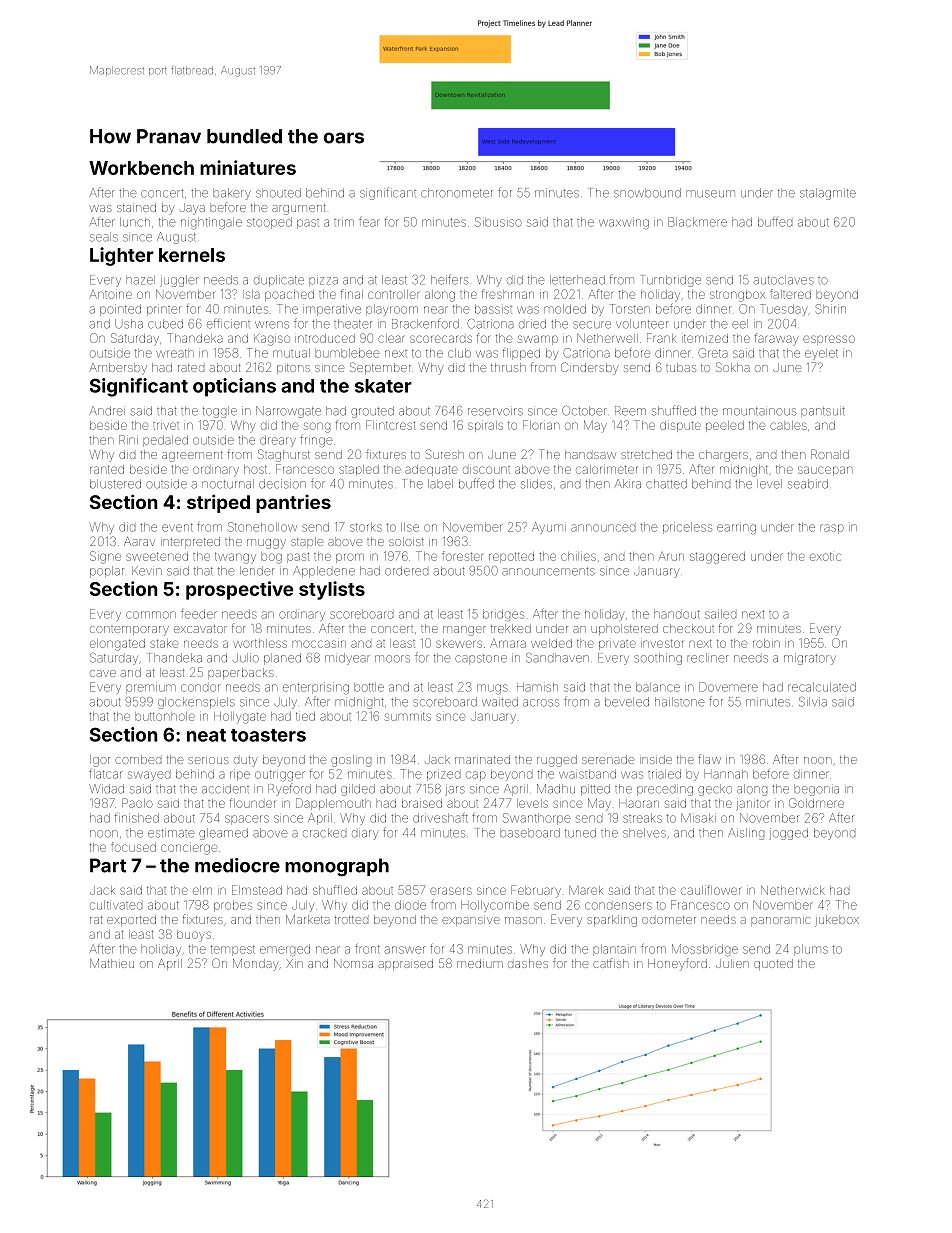 The image size is (952, 1233). Describe the element at coordinates (319, 644) in the screenshot. I see `moccasin` at that location.
